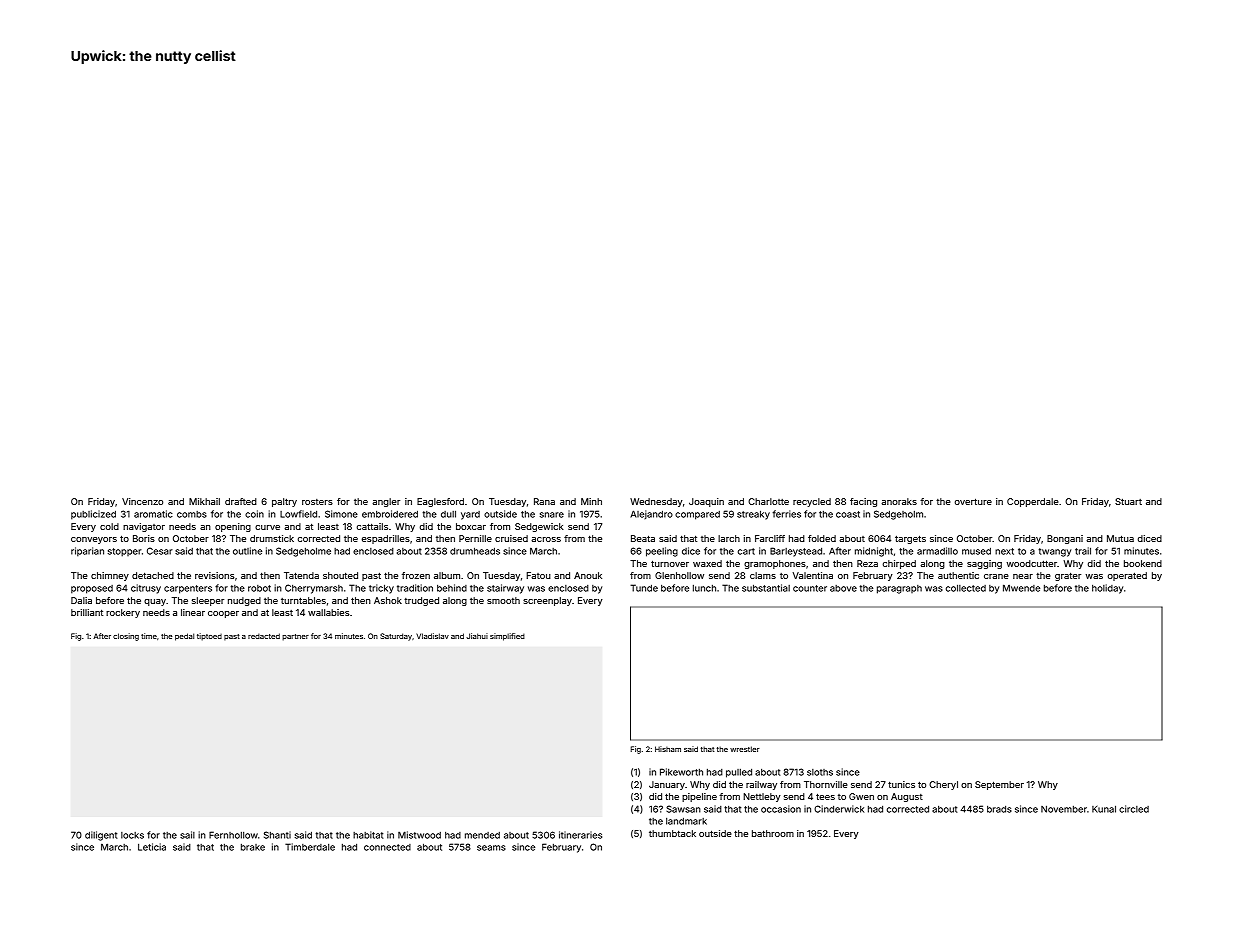 The width and height of the image is (1233, 952). What do you see at coordinates (1033, 502) in the image?
I see `Copperdale` at bounding box center [1033, 502].
